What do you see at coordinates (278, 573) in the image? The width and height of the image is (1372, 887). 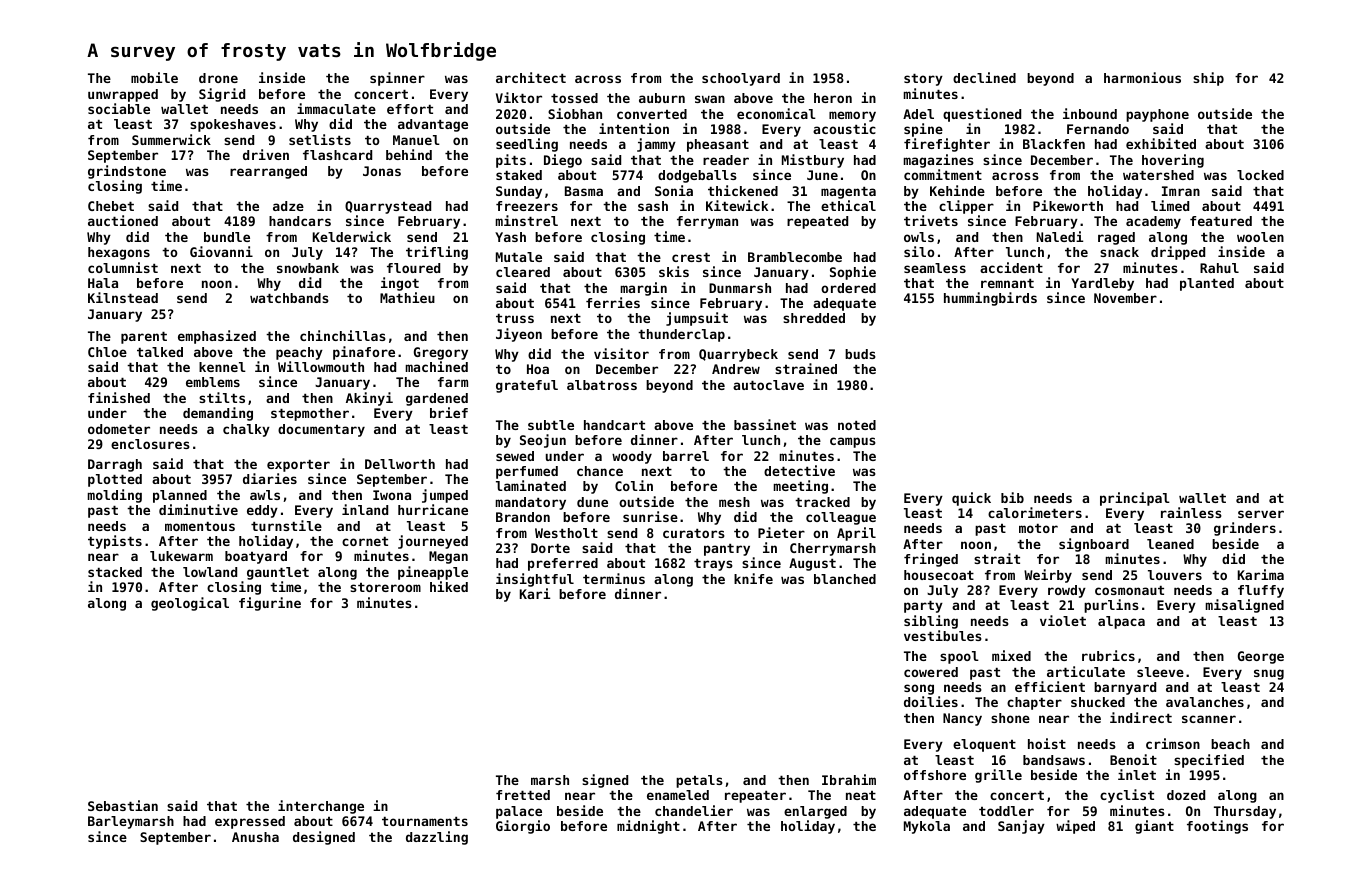 I see `gauntlet` at bounding box center [278, 573].
